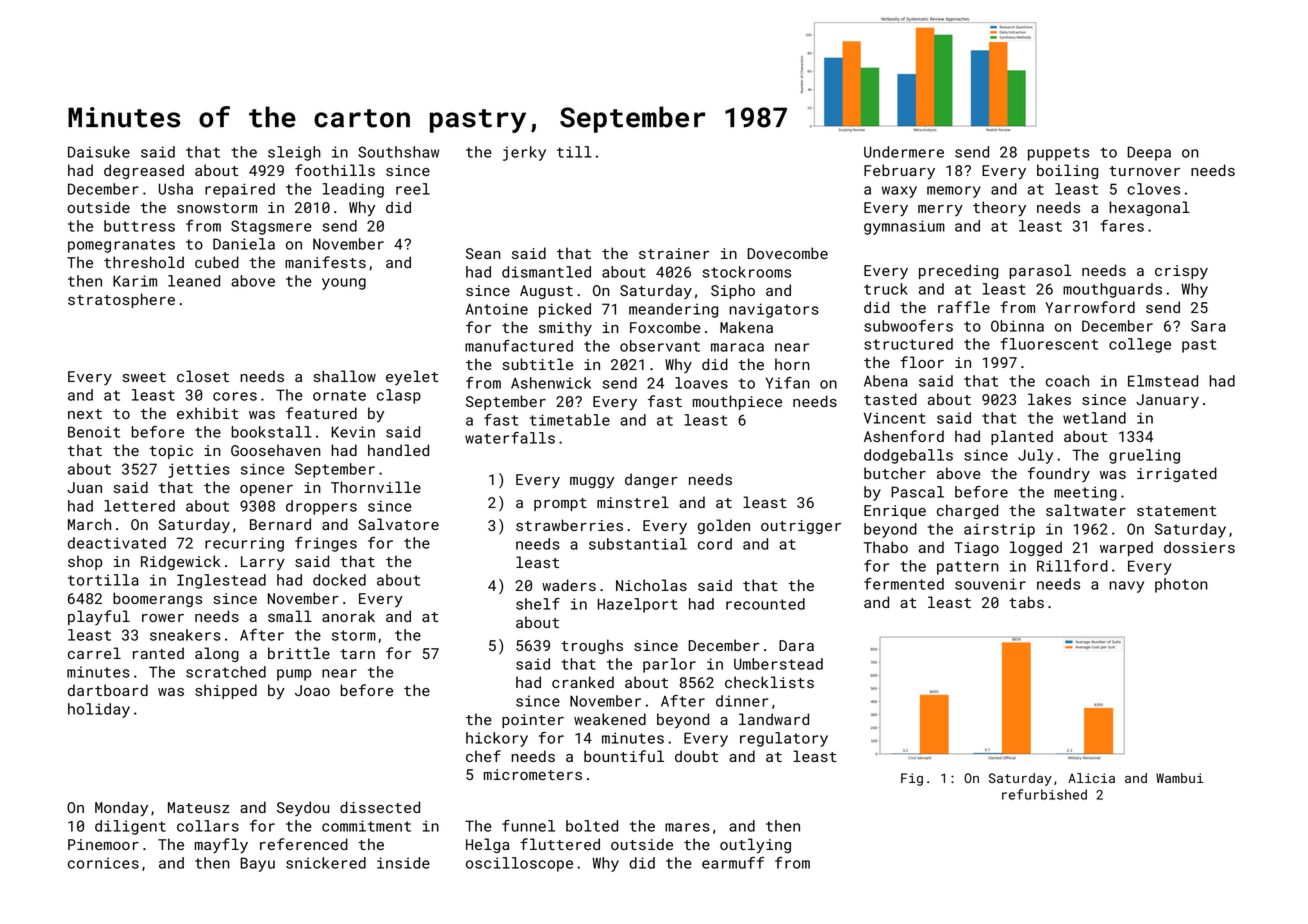 The image size is (1308, 924). What do you see at coordinates (1126, 548) in the screenshot?
I see `warped` at bounding box center [1126, 548].
